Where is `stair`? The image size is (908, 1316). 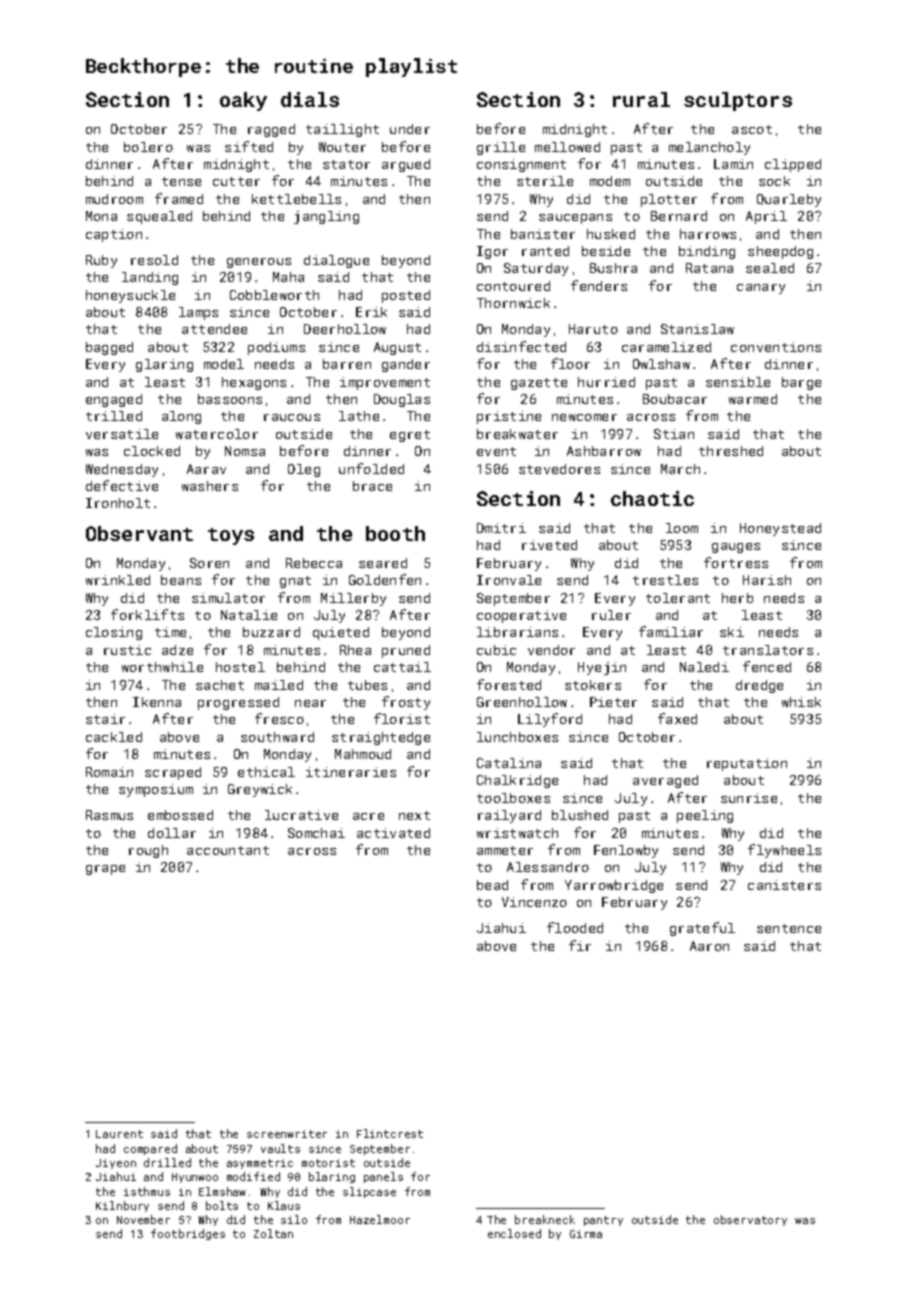 stair is located at coordinates (105, 719).
